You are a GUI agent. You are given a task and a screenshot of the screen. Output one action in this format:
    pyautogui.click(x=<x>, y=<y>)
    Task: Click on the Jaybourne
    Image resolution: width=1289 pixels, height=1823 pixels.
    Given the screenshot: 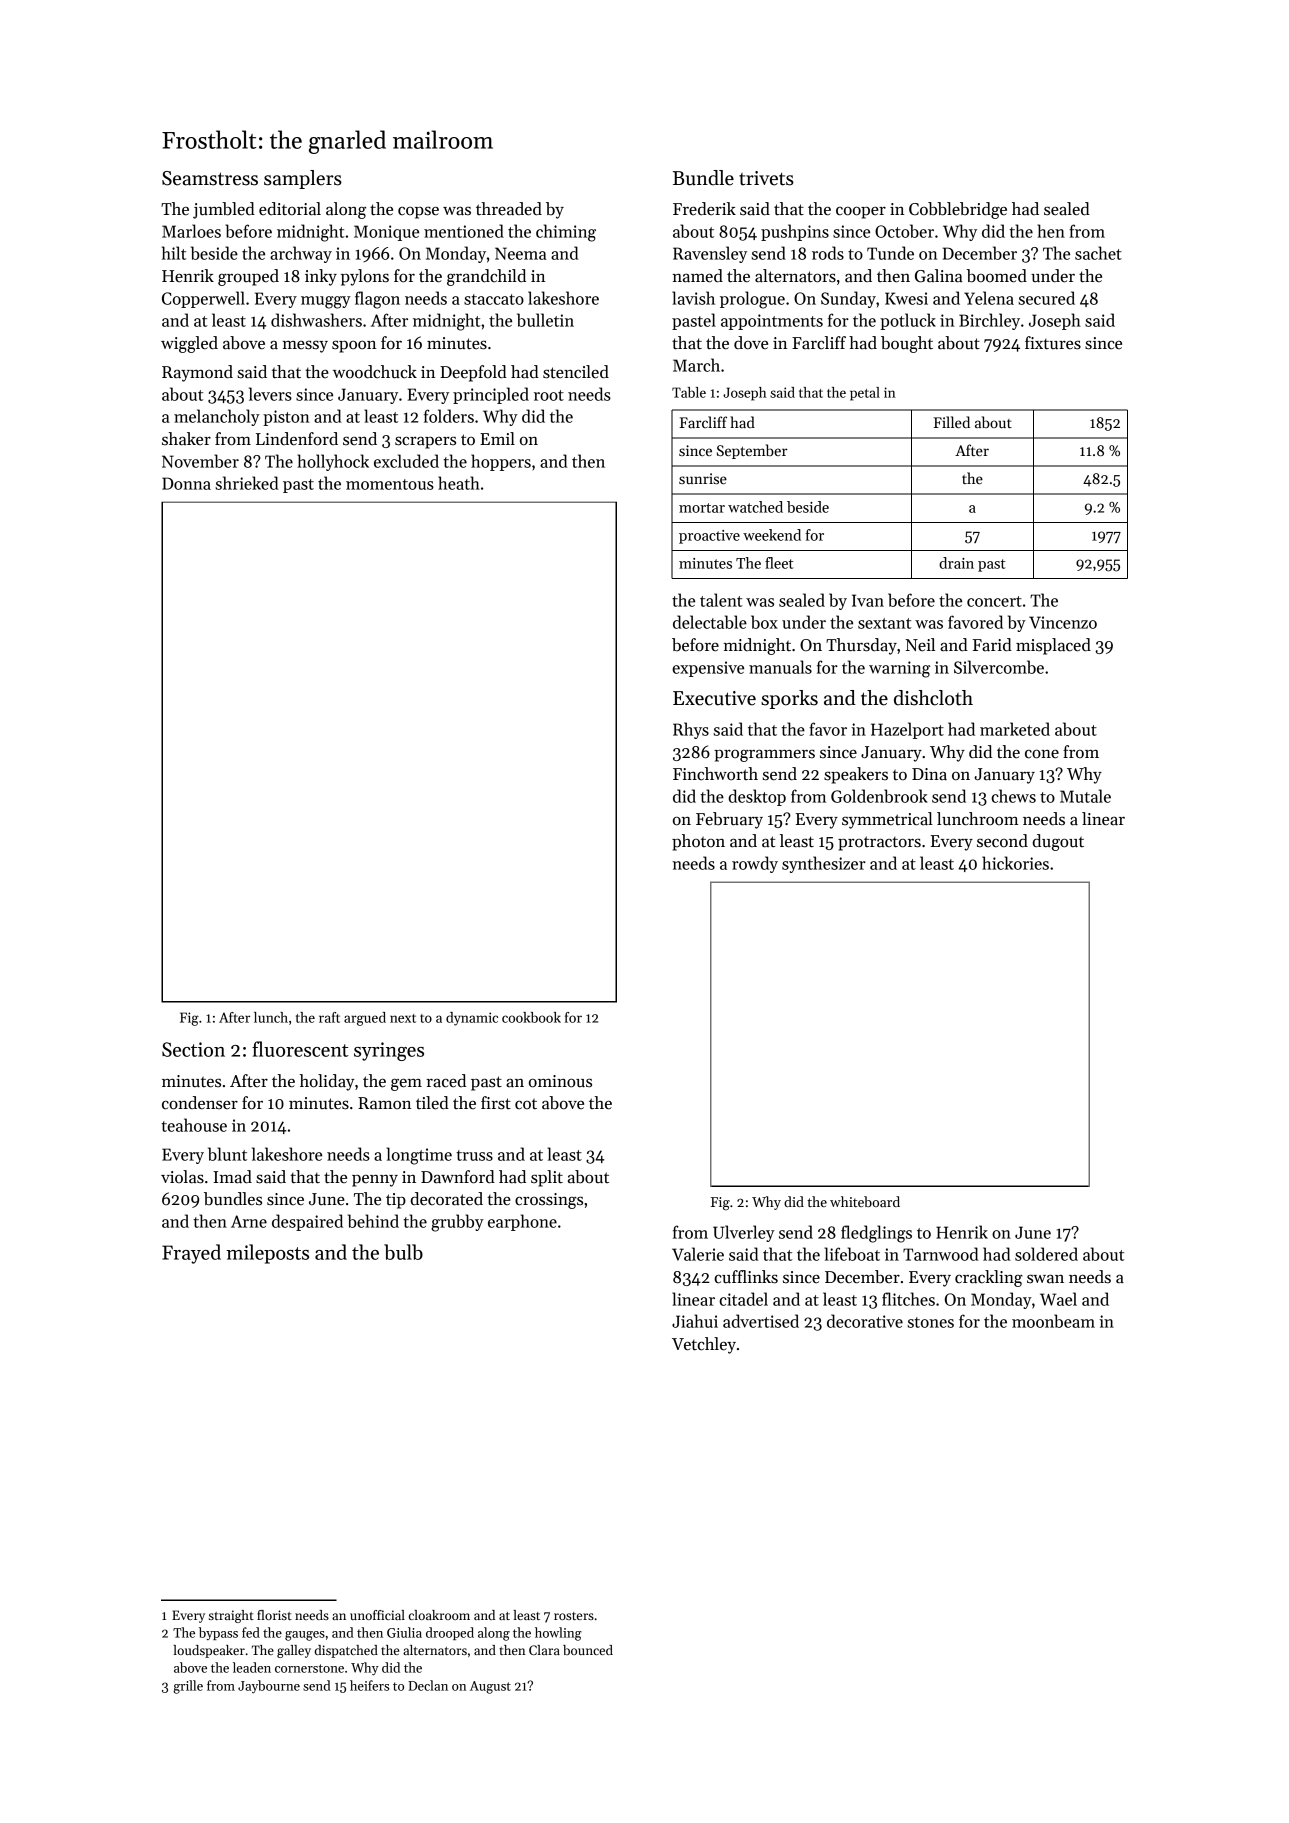 What is the action you would take?
    pyautogui.click(x=269, y=1686)
